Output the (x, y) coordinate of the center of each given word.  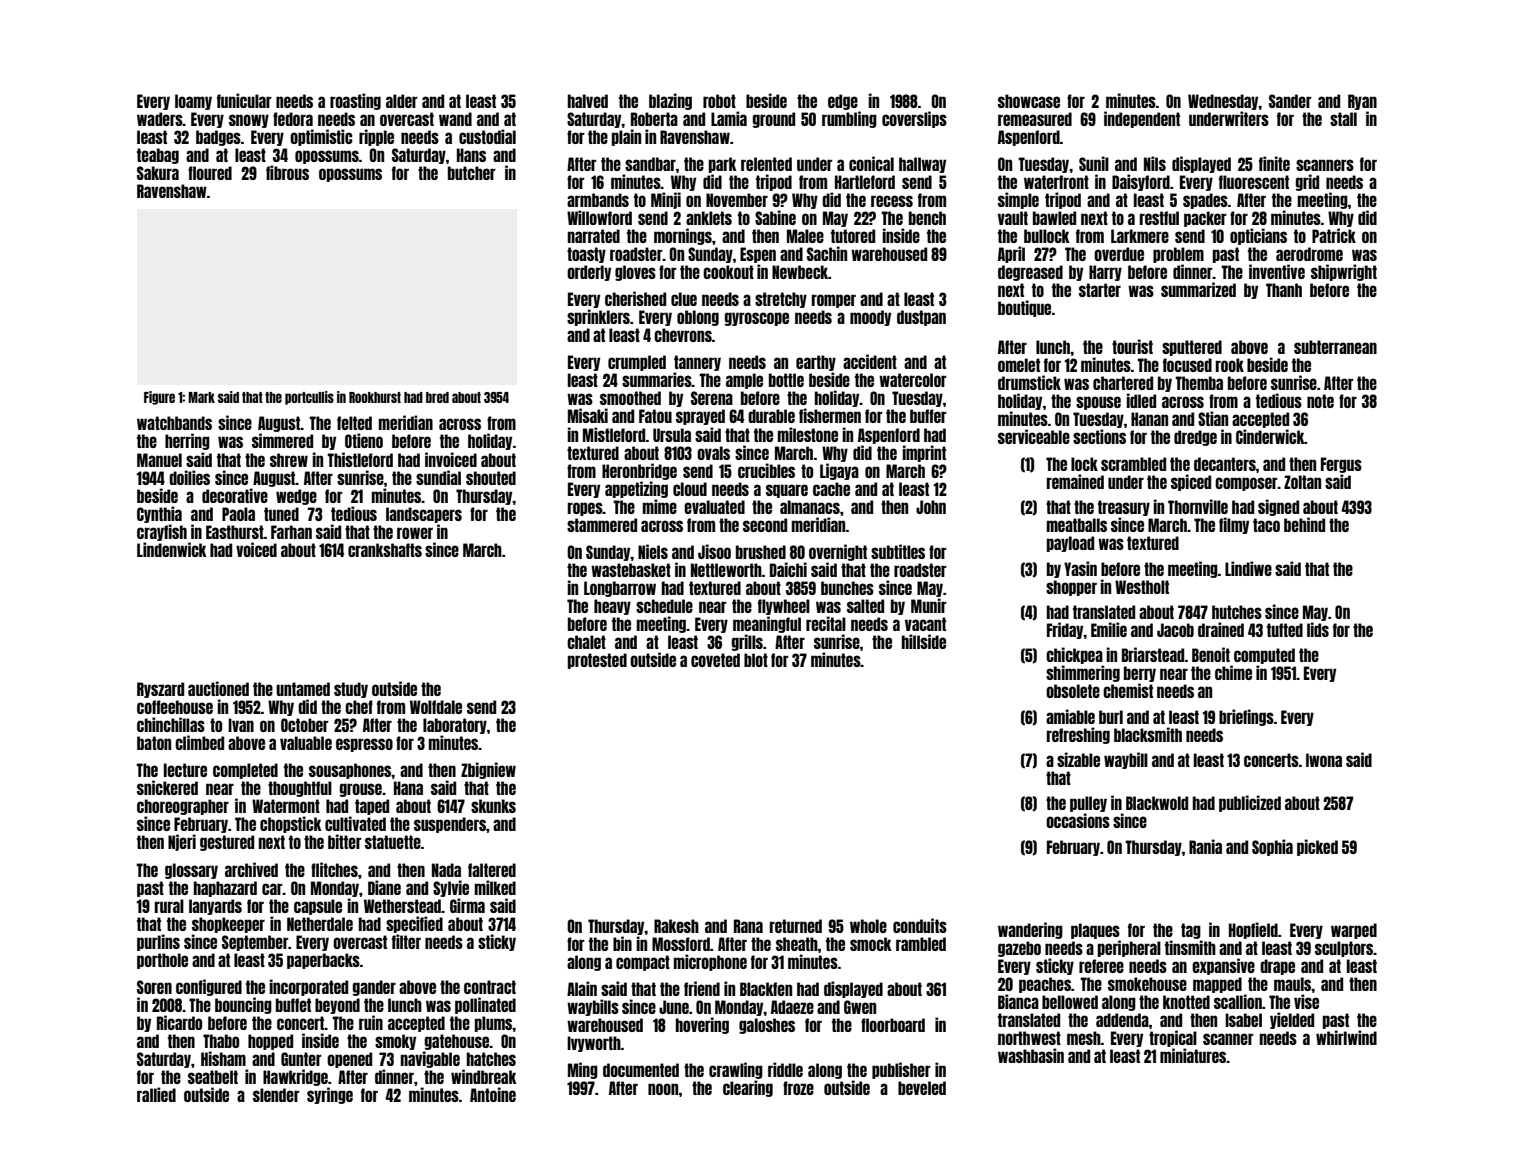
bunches (847, 588)
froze (798, 1088)
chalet (586, 642)
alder (402, 101)
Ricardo (179, 1022)
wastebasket (631, 570)
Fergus (1341, 465)
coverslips (914, 119)
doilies (189, 477)
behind (1304, 524)
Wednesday (1223, 102)
